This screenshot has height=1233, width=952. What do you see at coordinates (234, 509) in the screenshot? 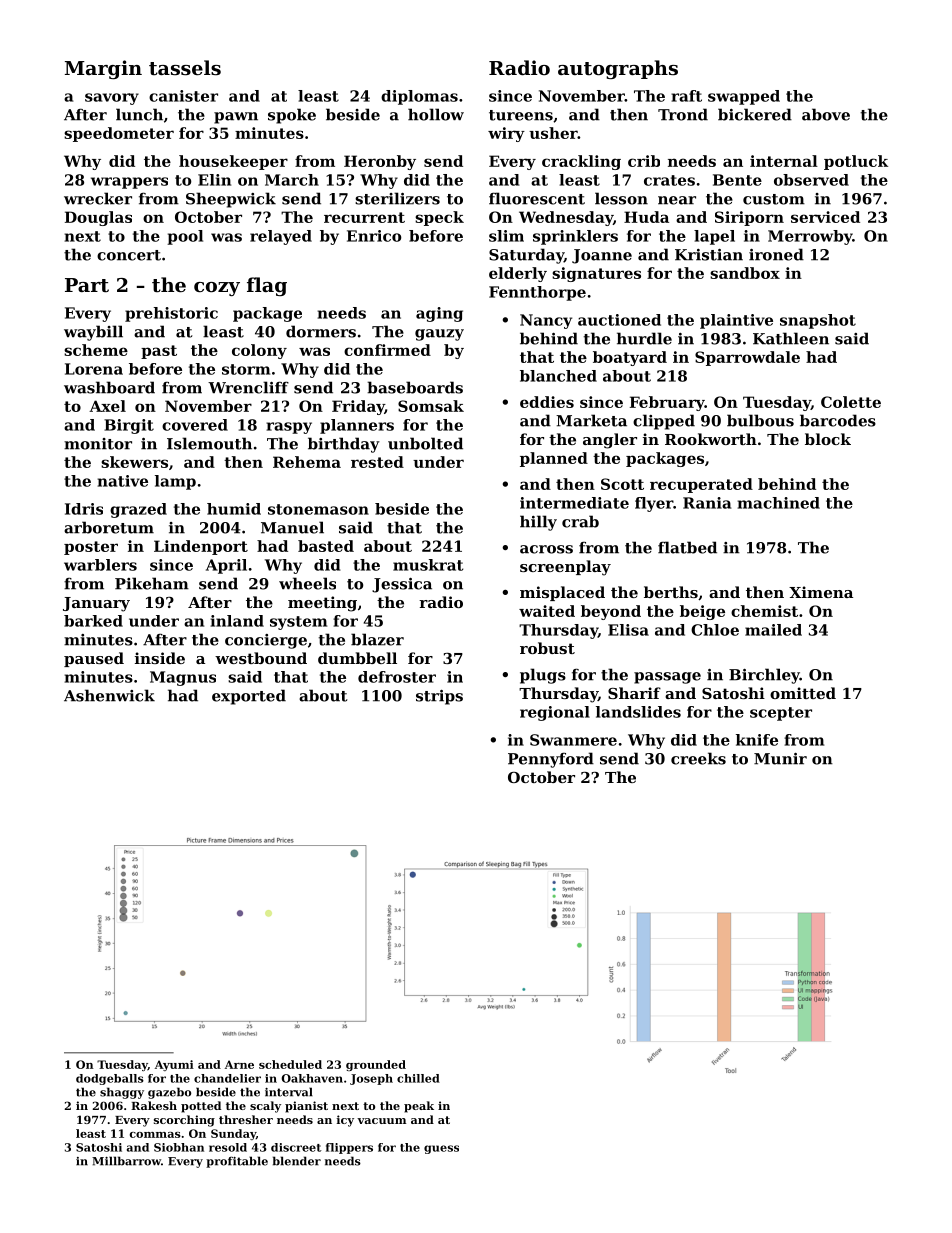
I see `humid` at bounding box center [234, 509].
